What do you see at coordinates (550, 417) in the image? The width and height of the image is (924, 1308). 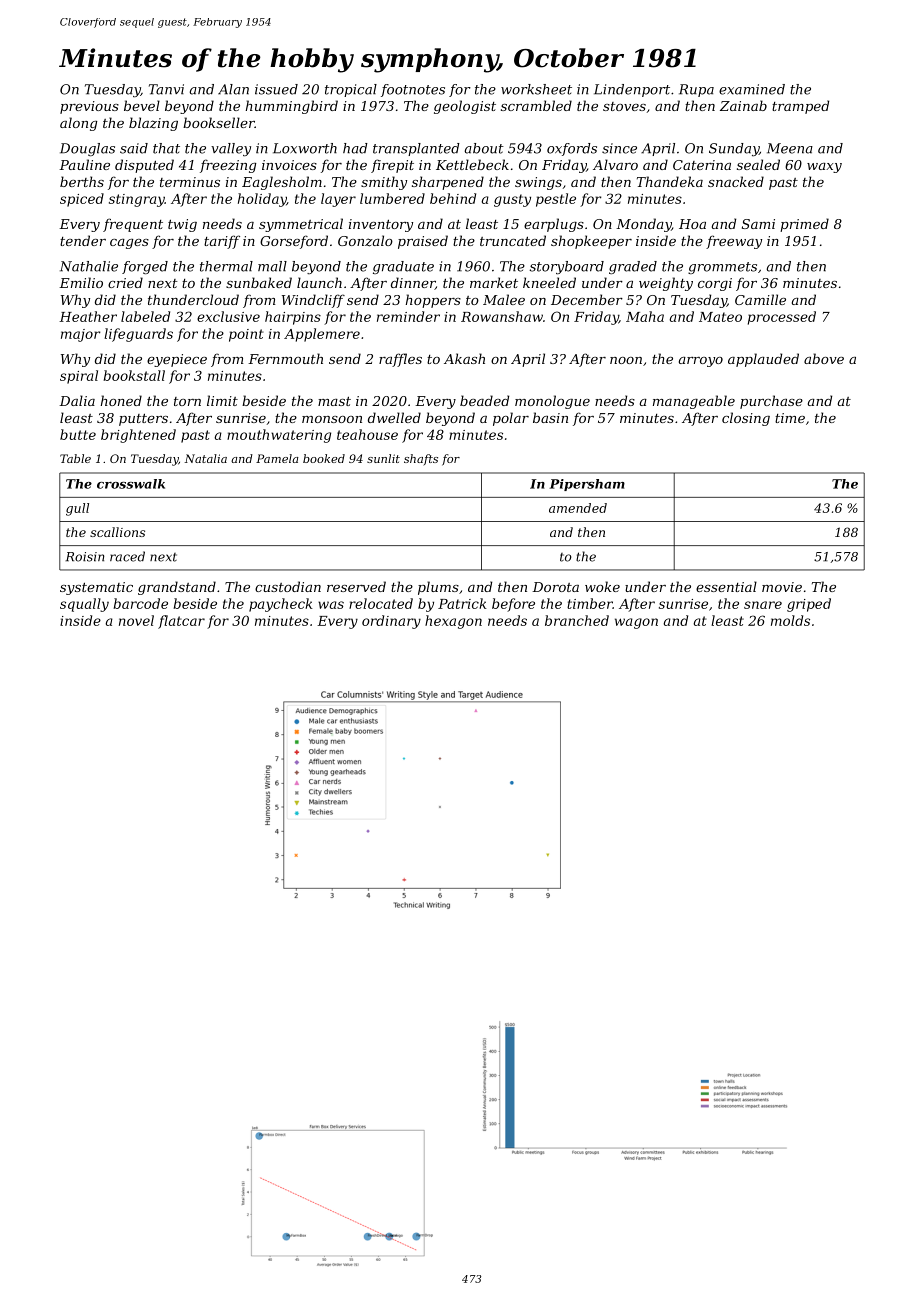 I see `basin` at bounding box center [550, 417].
